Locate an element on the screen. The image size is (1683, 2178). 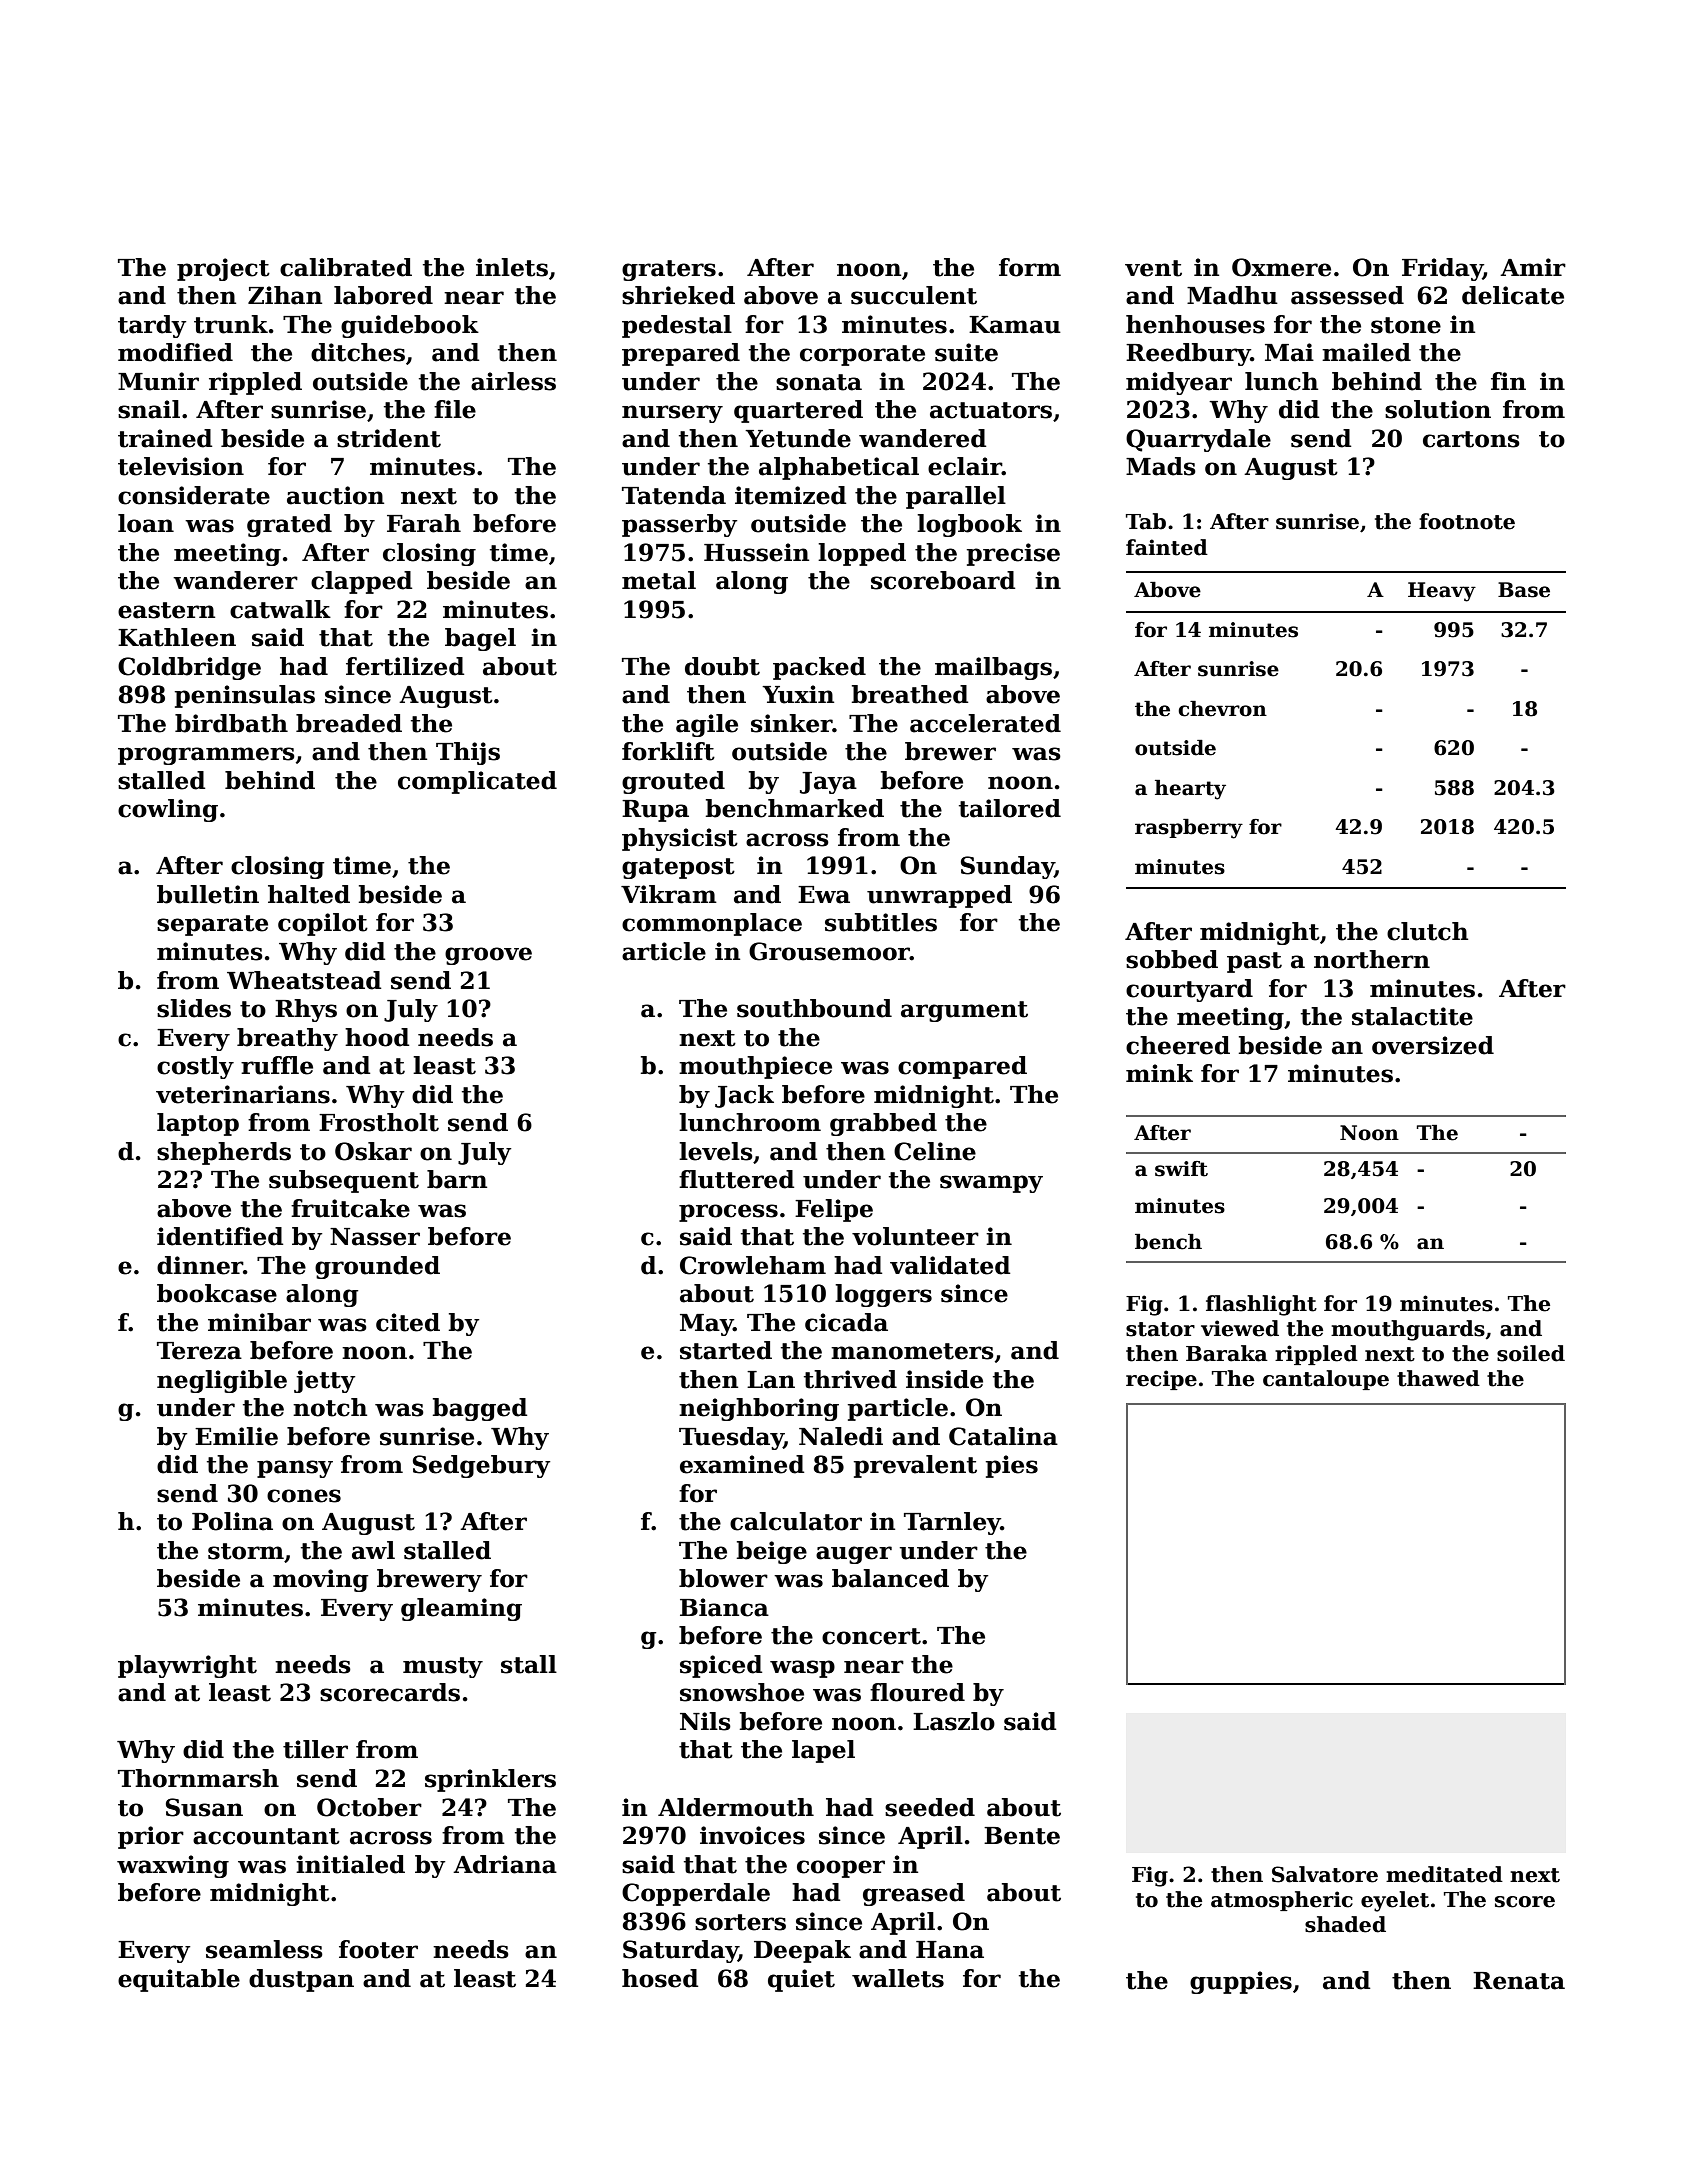
argument is located at coordinates (964, 1011).
